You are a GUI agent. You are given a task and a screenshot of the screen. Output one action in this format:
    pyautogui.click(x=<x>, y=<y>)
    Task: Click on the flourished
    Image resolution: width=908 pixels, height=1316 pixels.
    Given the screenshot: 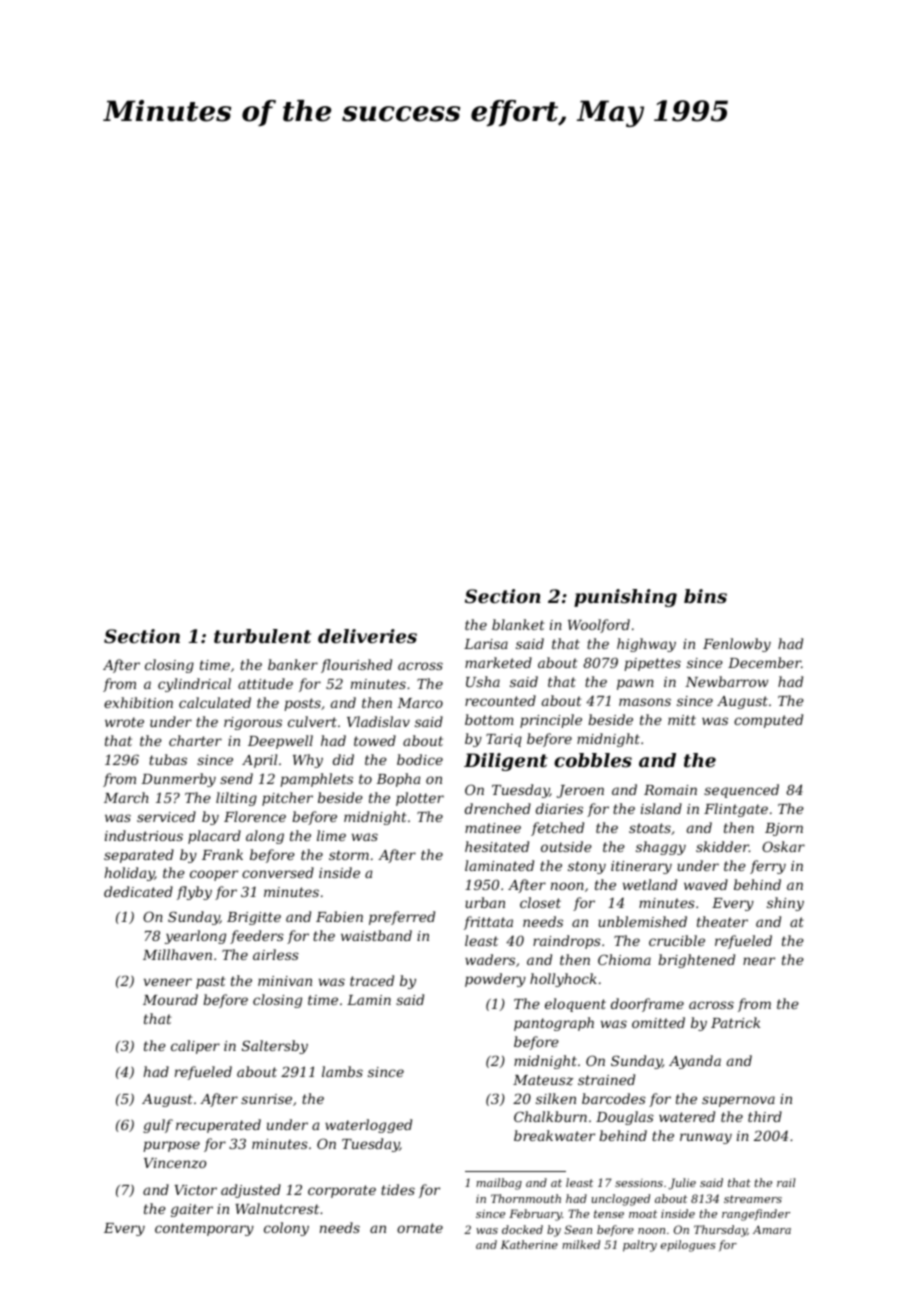 What is the action you would take?
    pyautogui.click(x=356, y=666)
